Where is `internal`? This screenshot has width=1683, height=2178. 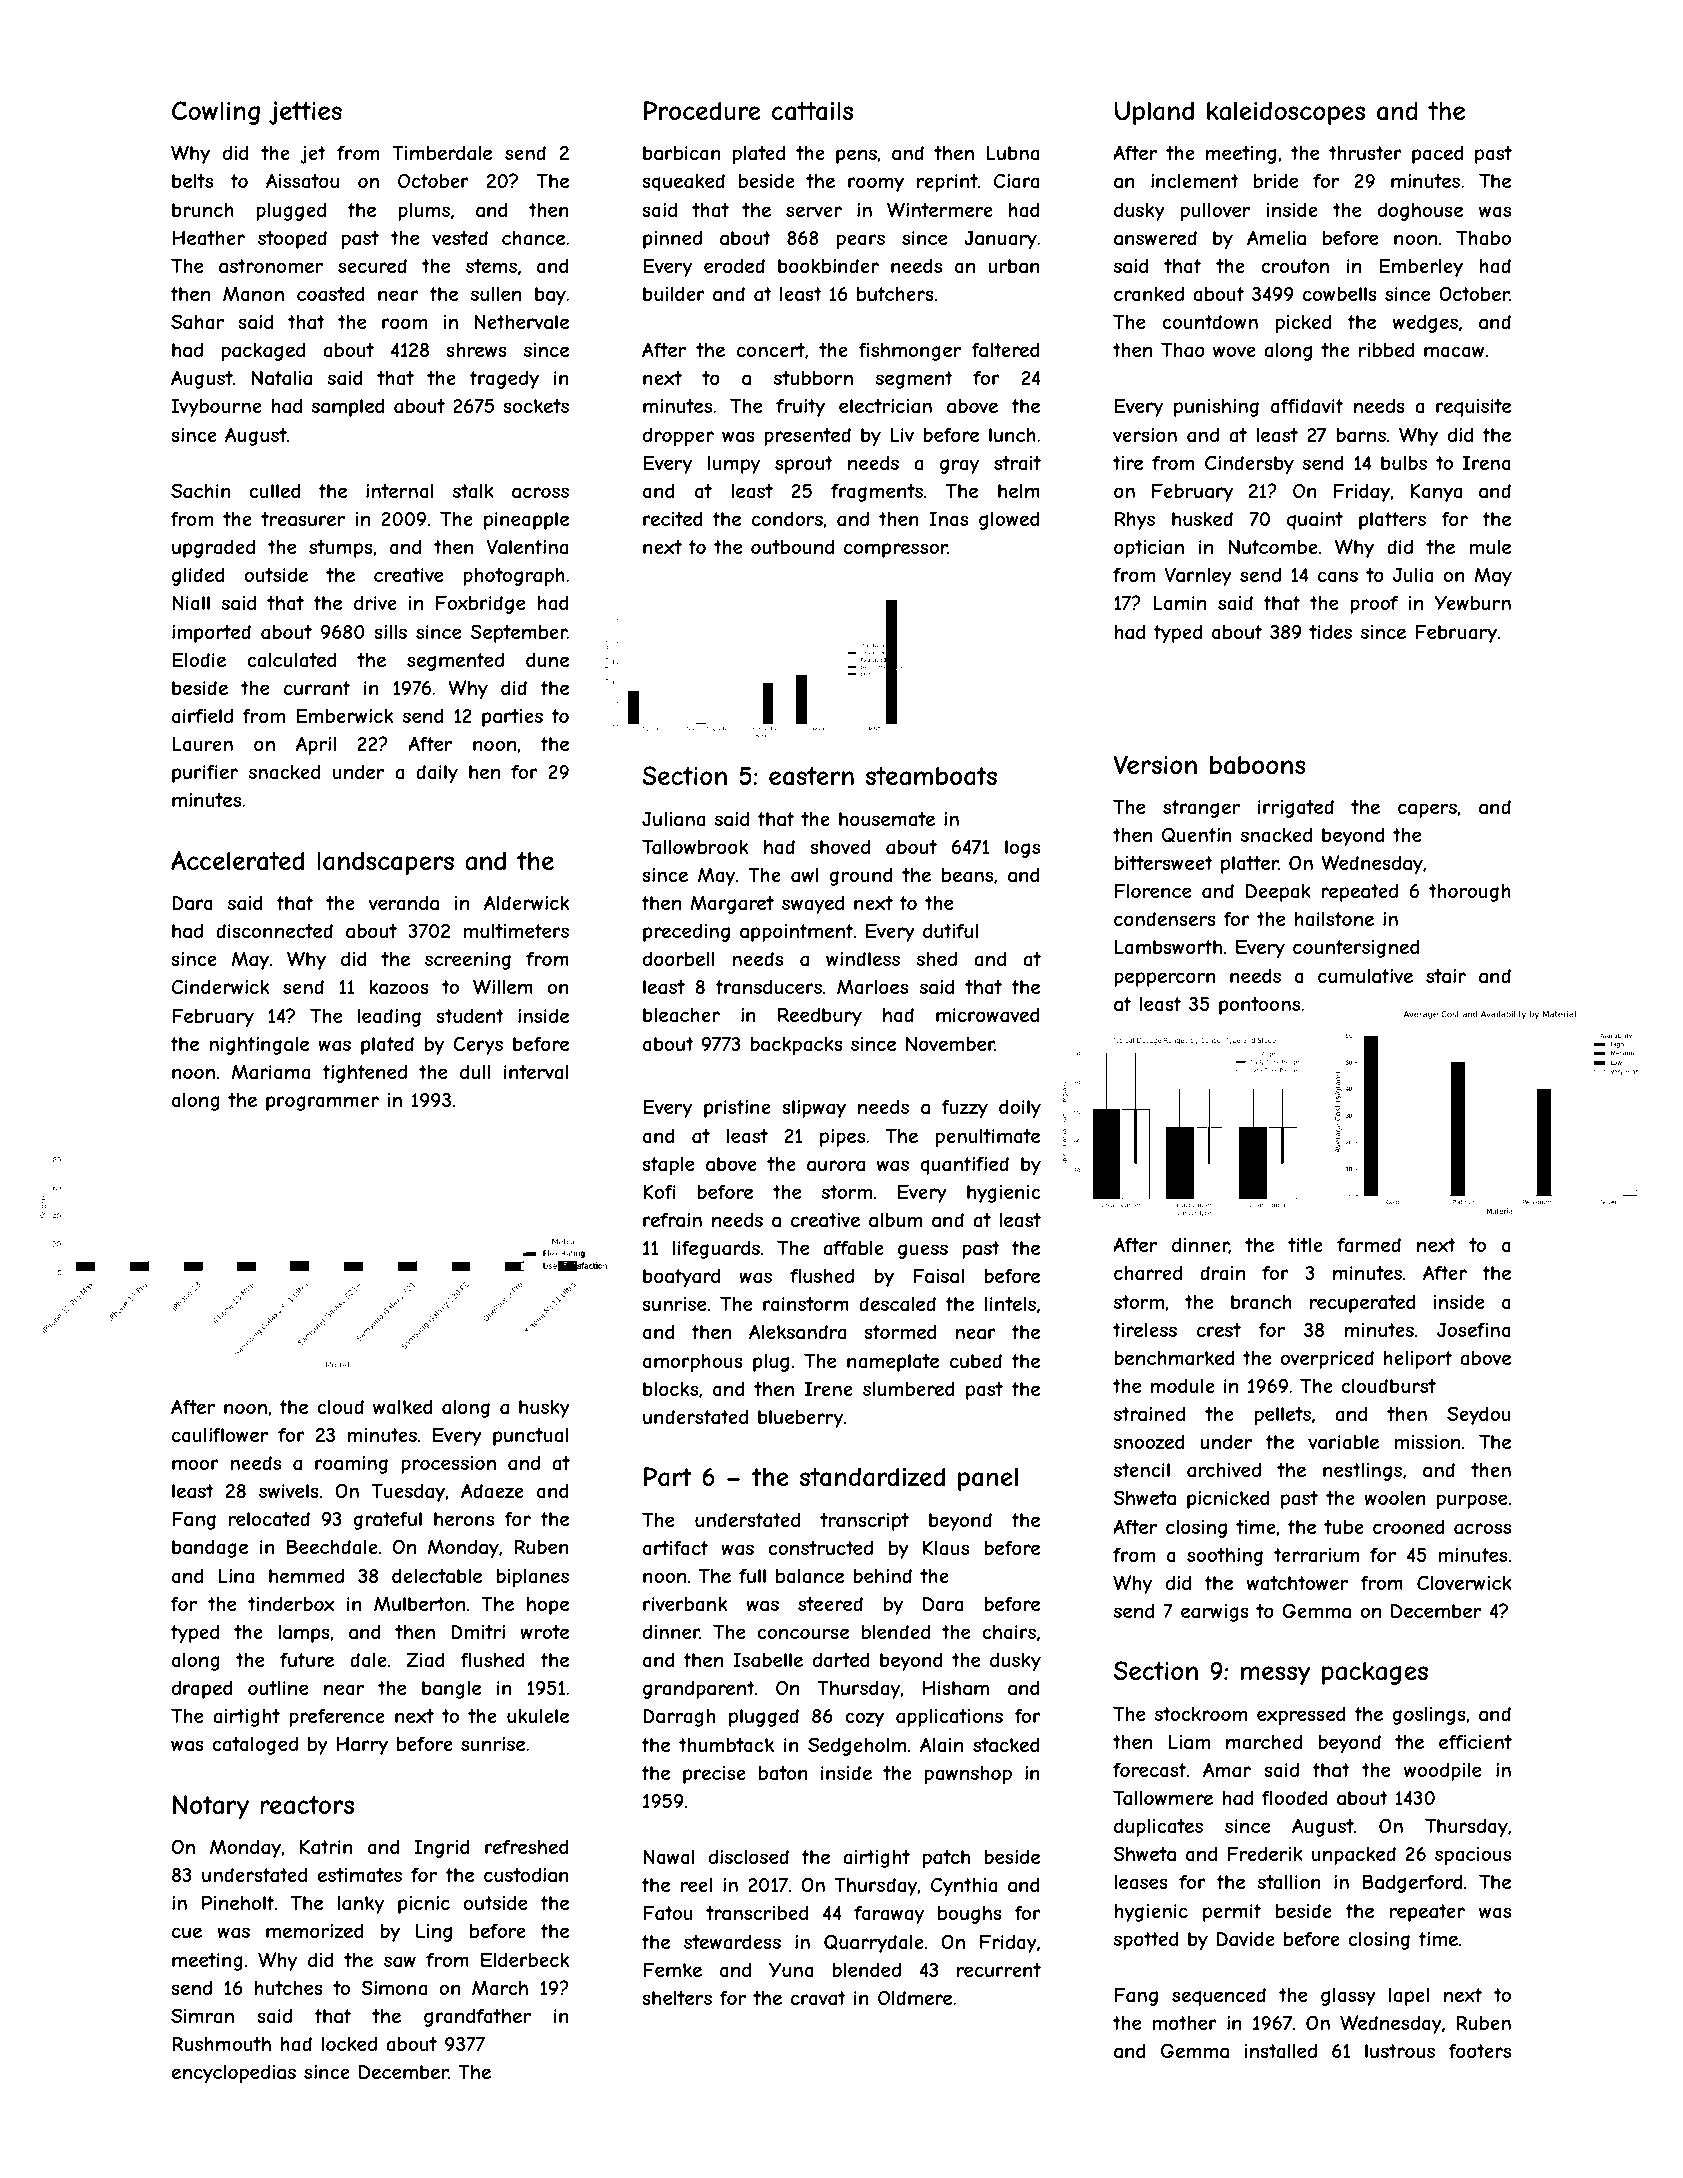
internal is located at coordinates (400, 491).
